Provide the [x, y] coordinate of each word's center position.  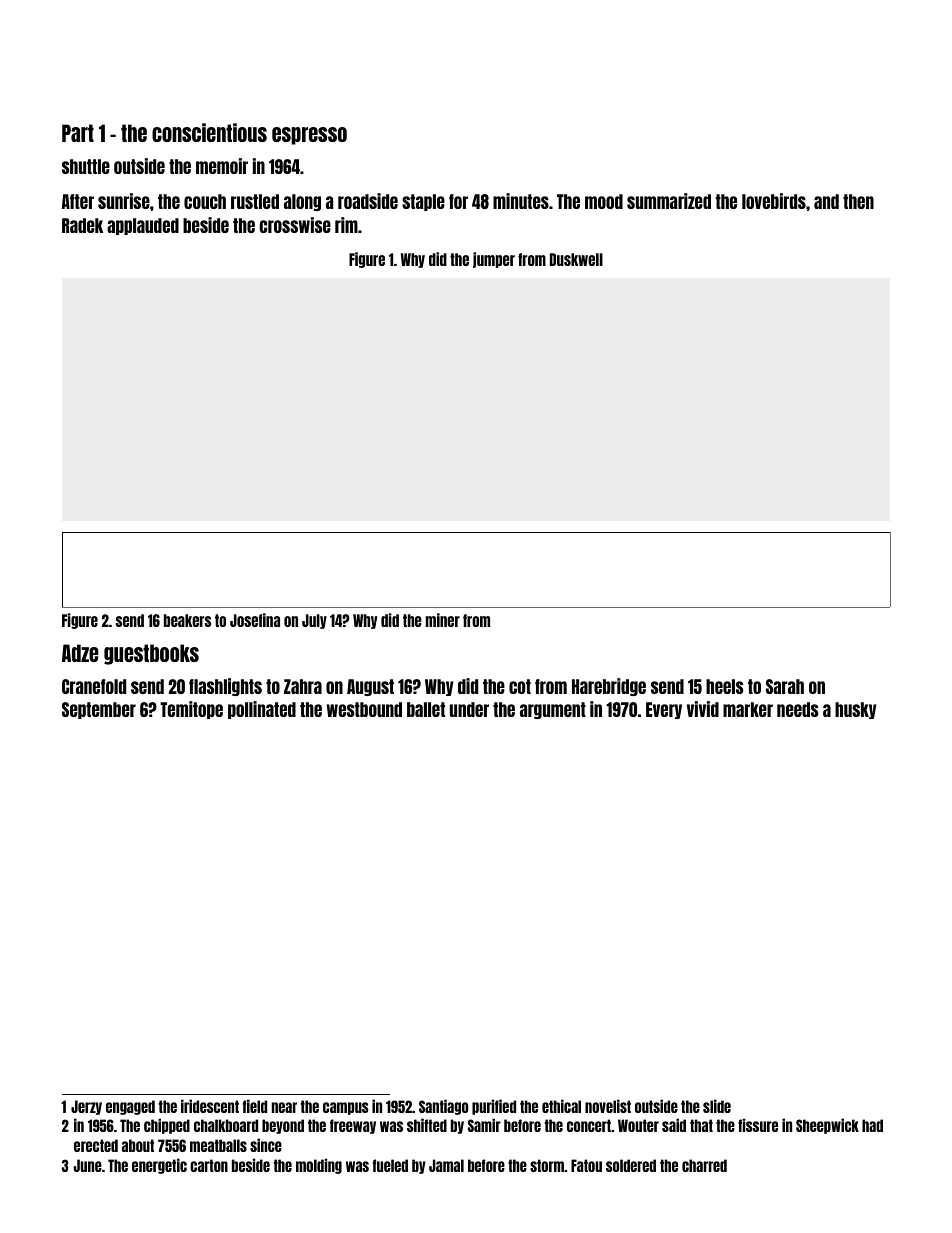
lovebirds [774, 201]
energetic [159, 1166]
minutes [521, 201]
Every [664, 710]
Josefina [255, 620]
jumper [494, 260]
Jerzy [86, 1107]
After [78, 201]
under [469, 709]
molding [319, 1166]
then [858, 201]
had [872, 1125]
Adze [80, 653]
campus [345, 1108]
